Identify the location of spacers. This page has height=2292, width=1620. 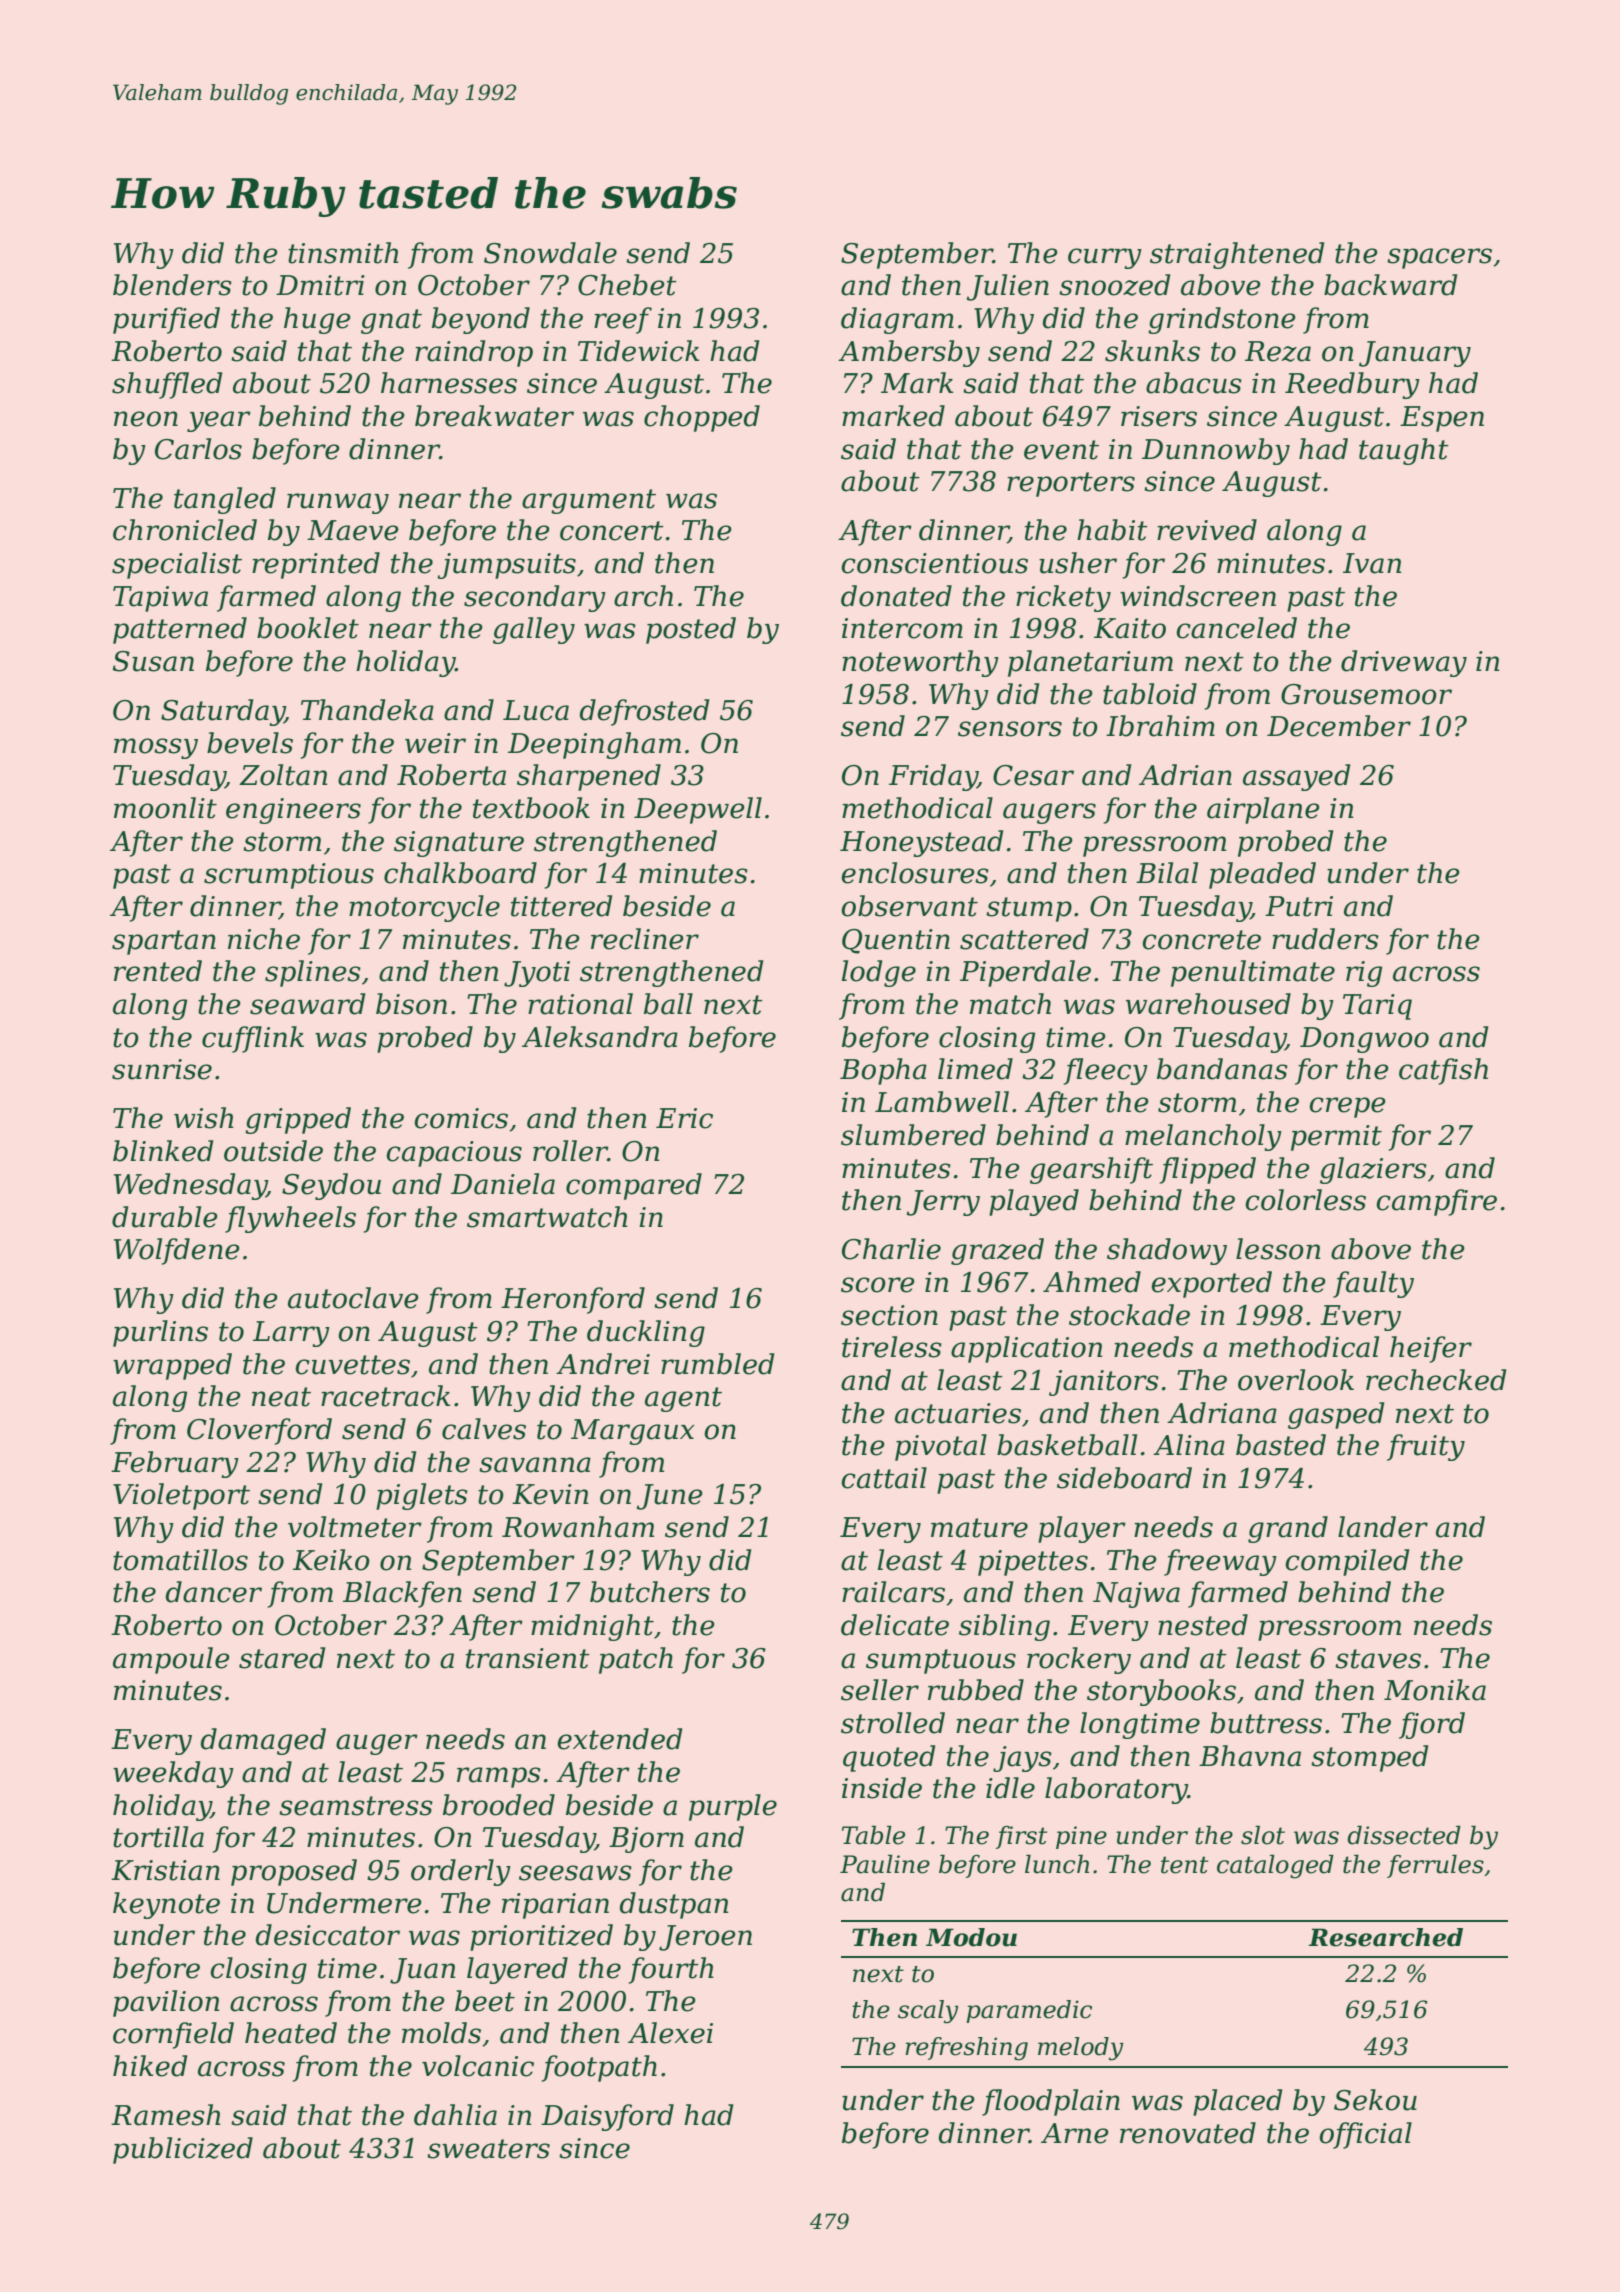
(1439, 258).
